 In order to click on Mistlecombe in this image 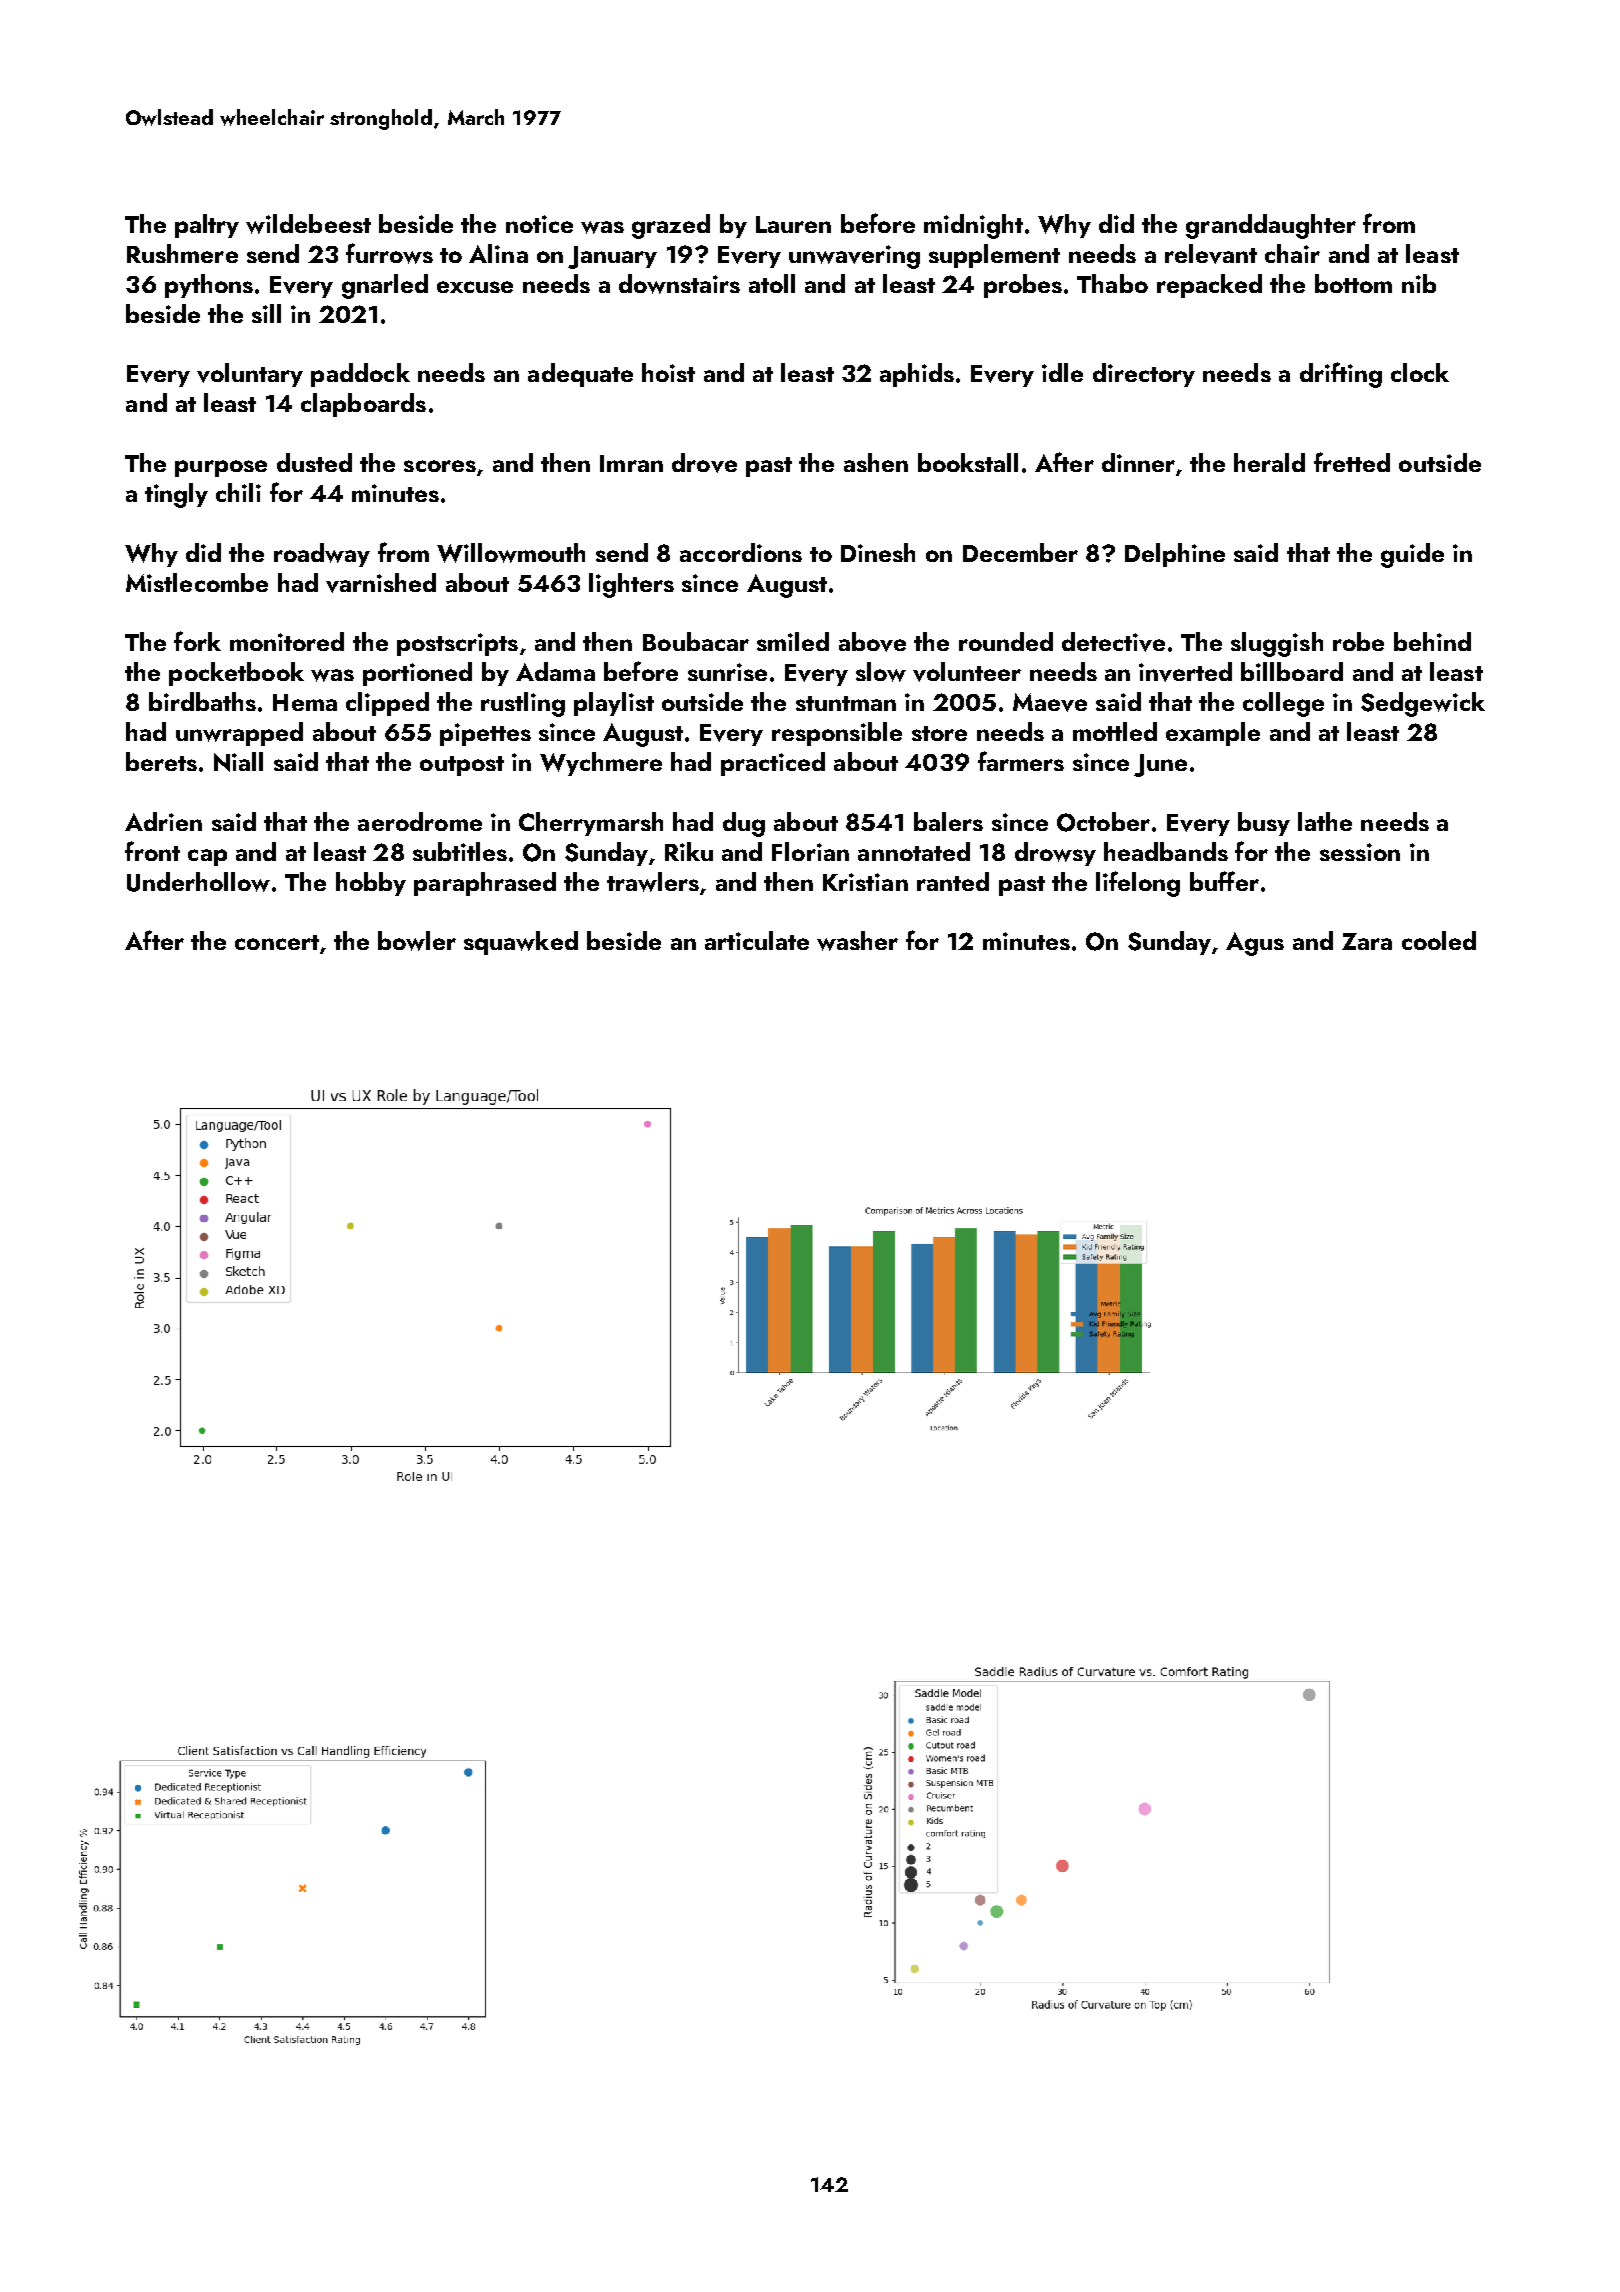, I will do `click(197, 582)`.
